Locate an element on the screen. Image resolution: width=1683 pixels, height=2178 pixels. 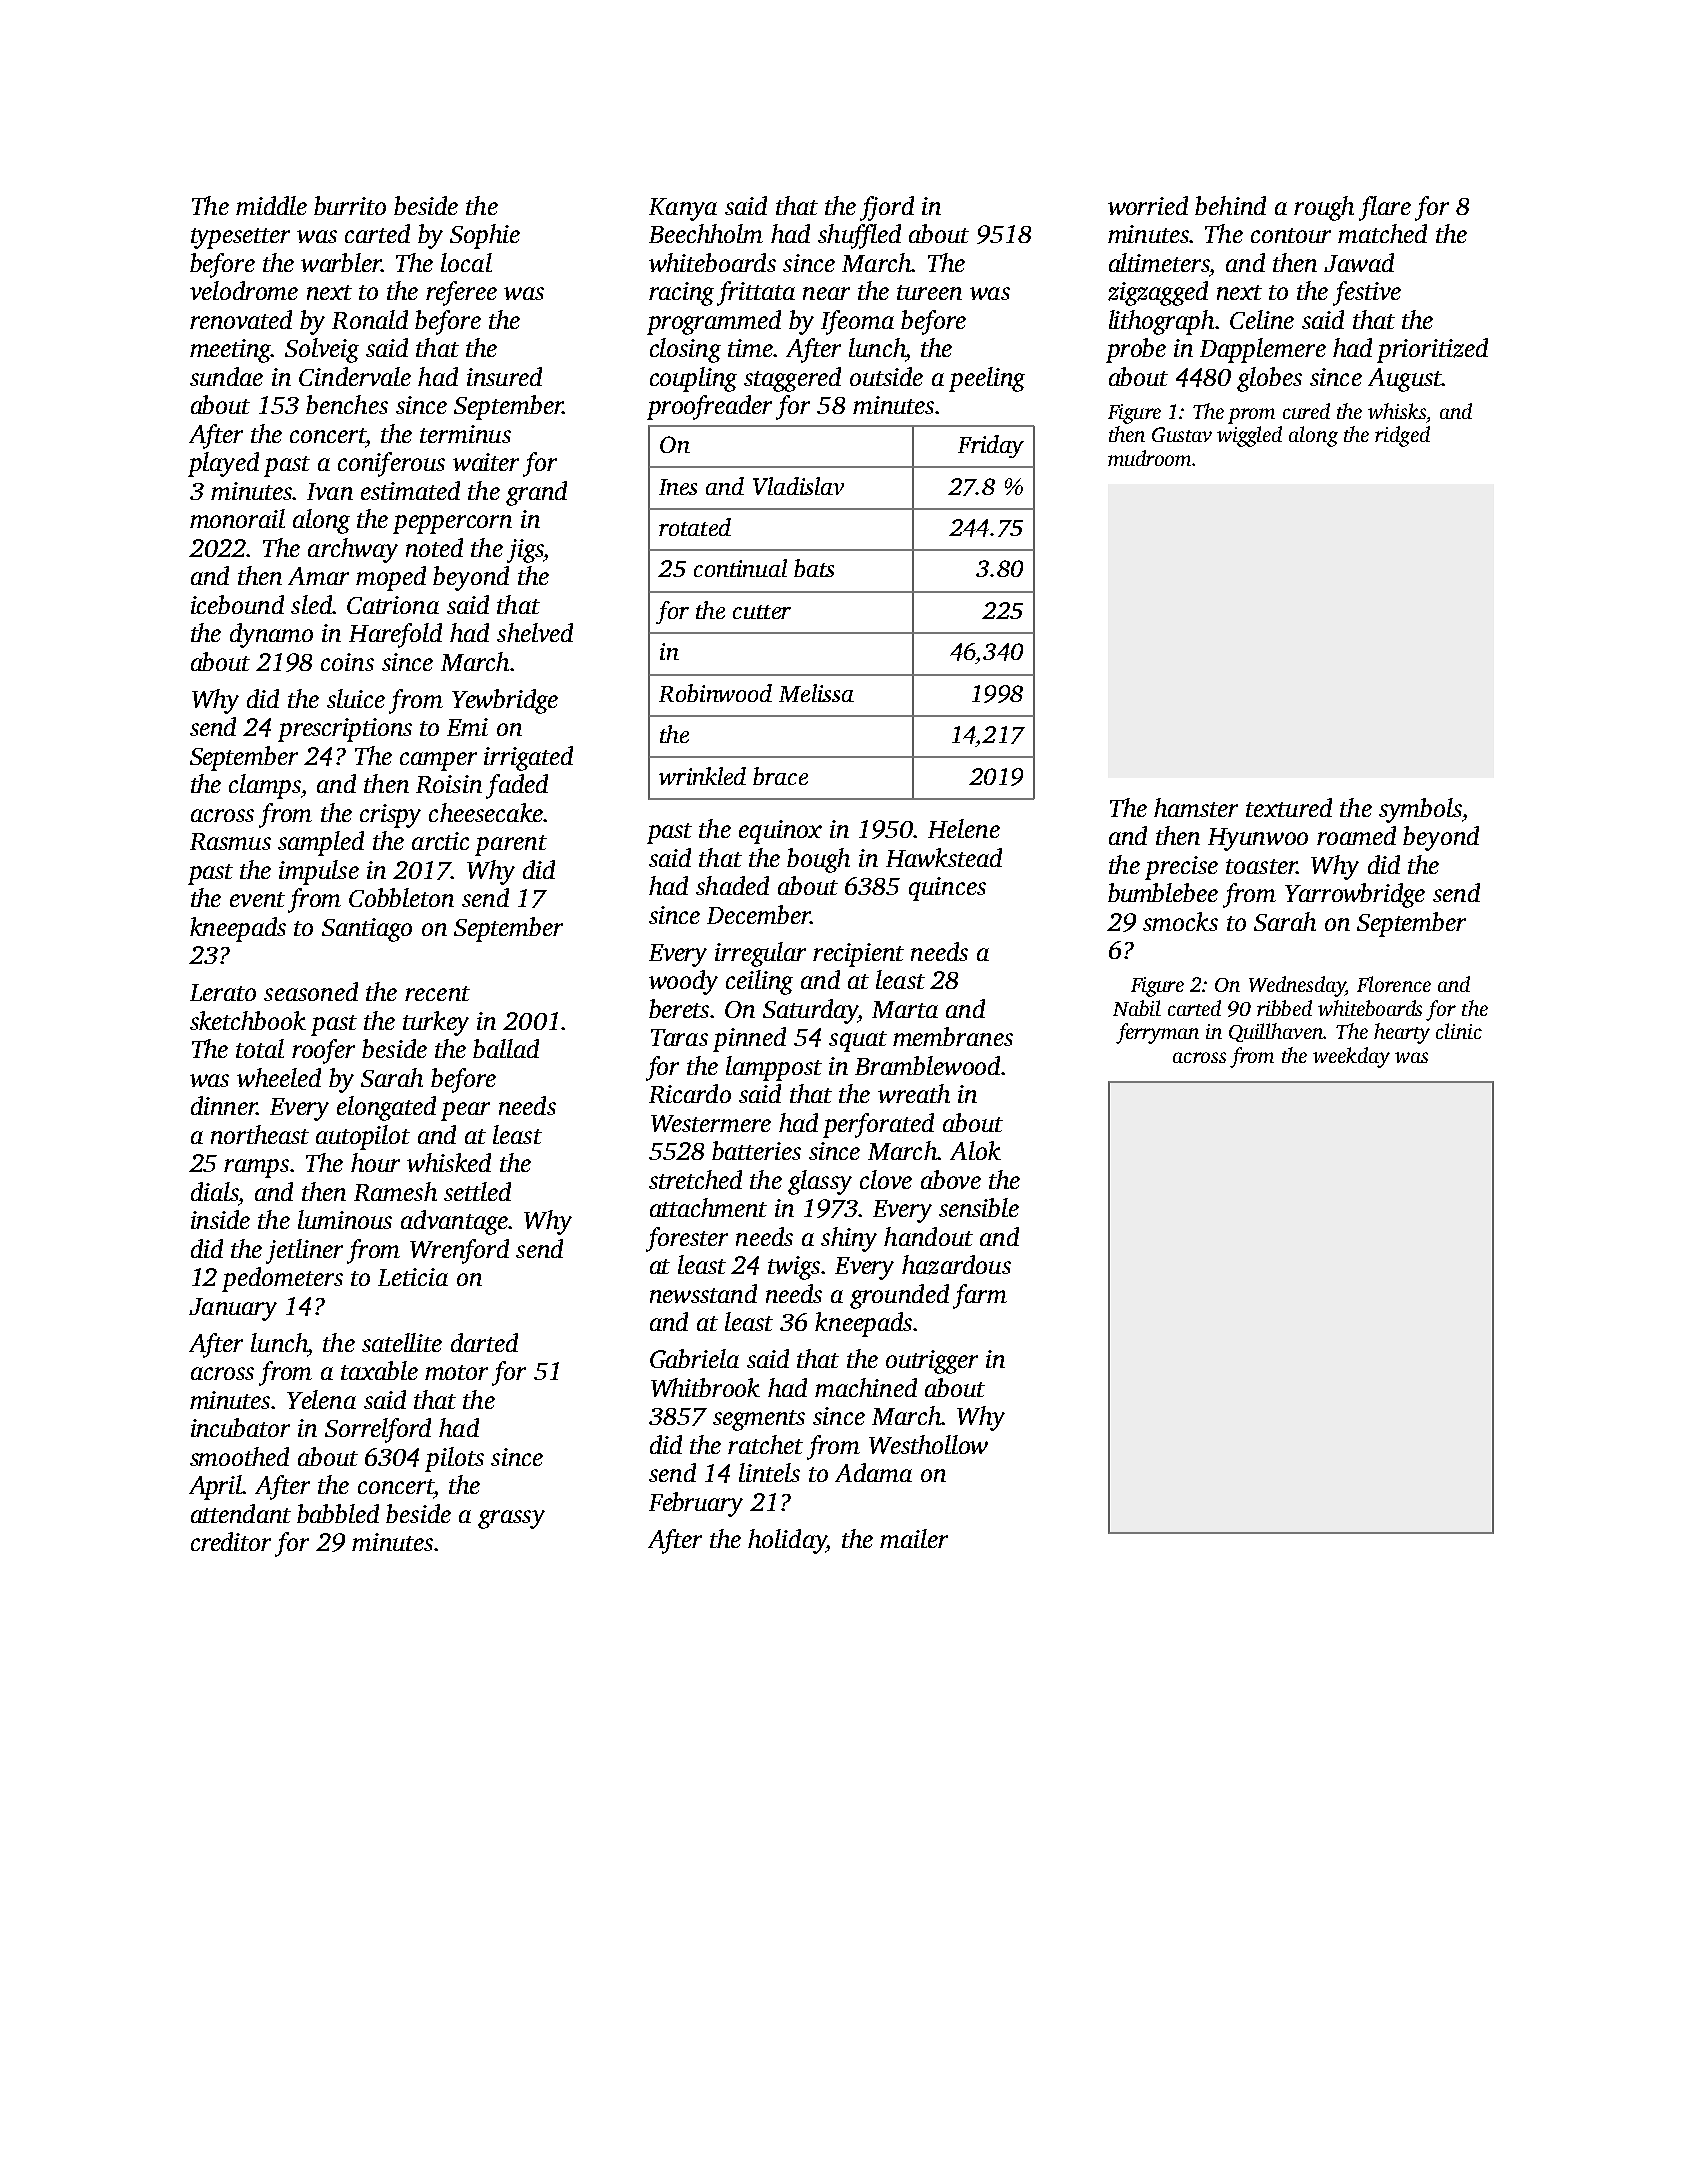
weekday is located at coordinates (1351, 1057).
